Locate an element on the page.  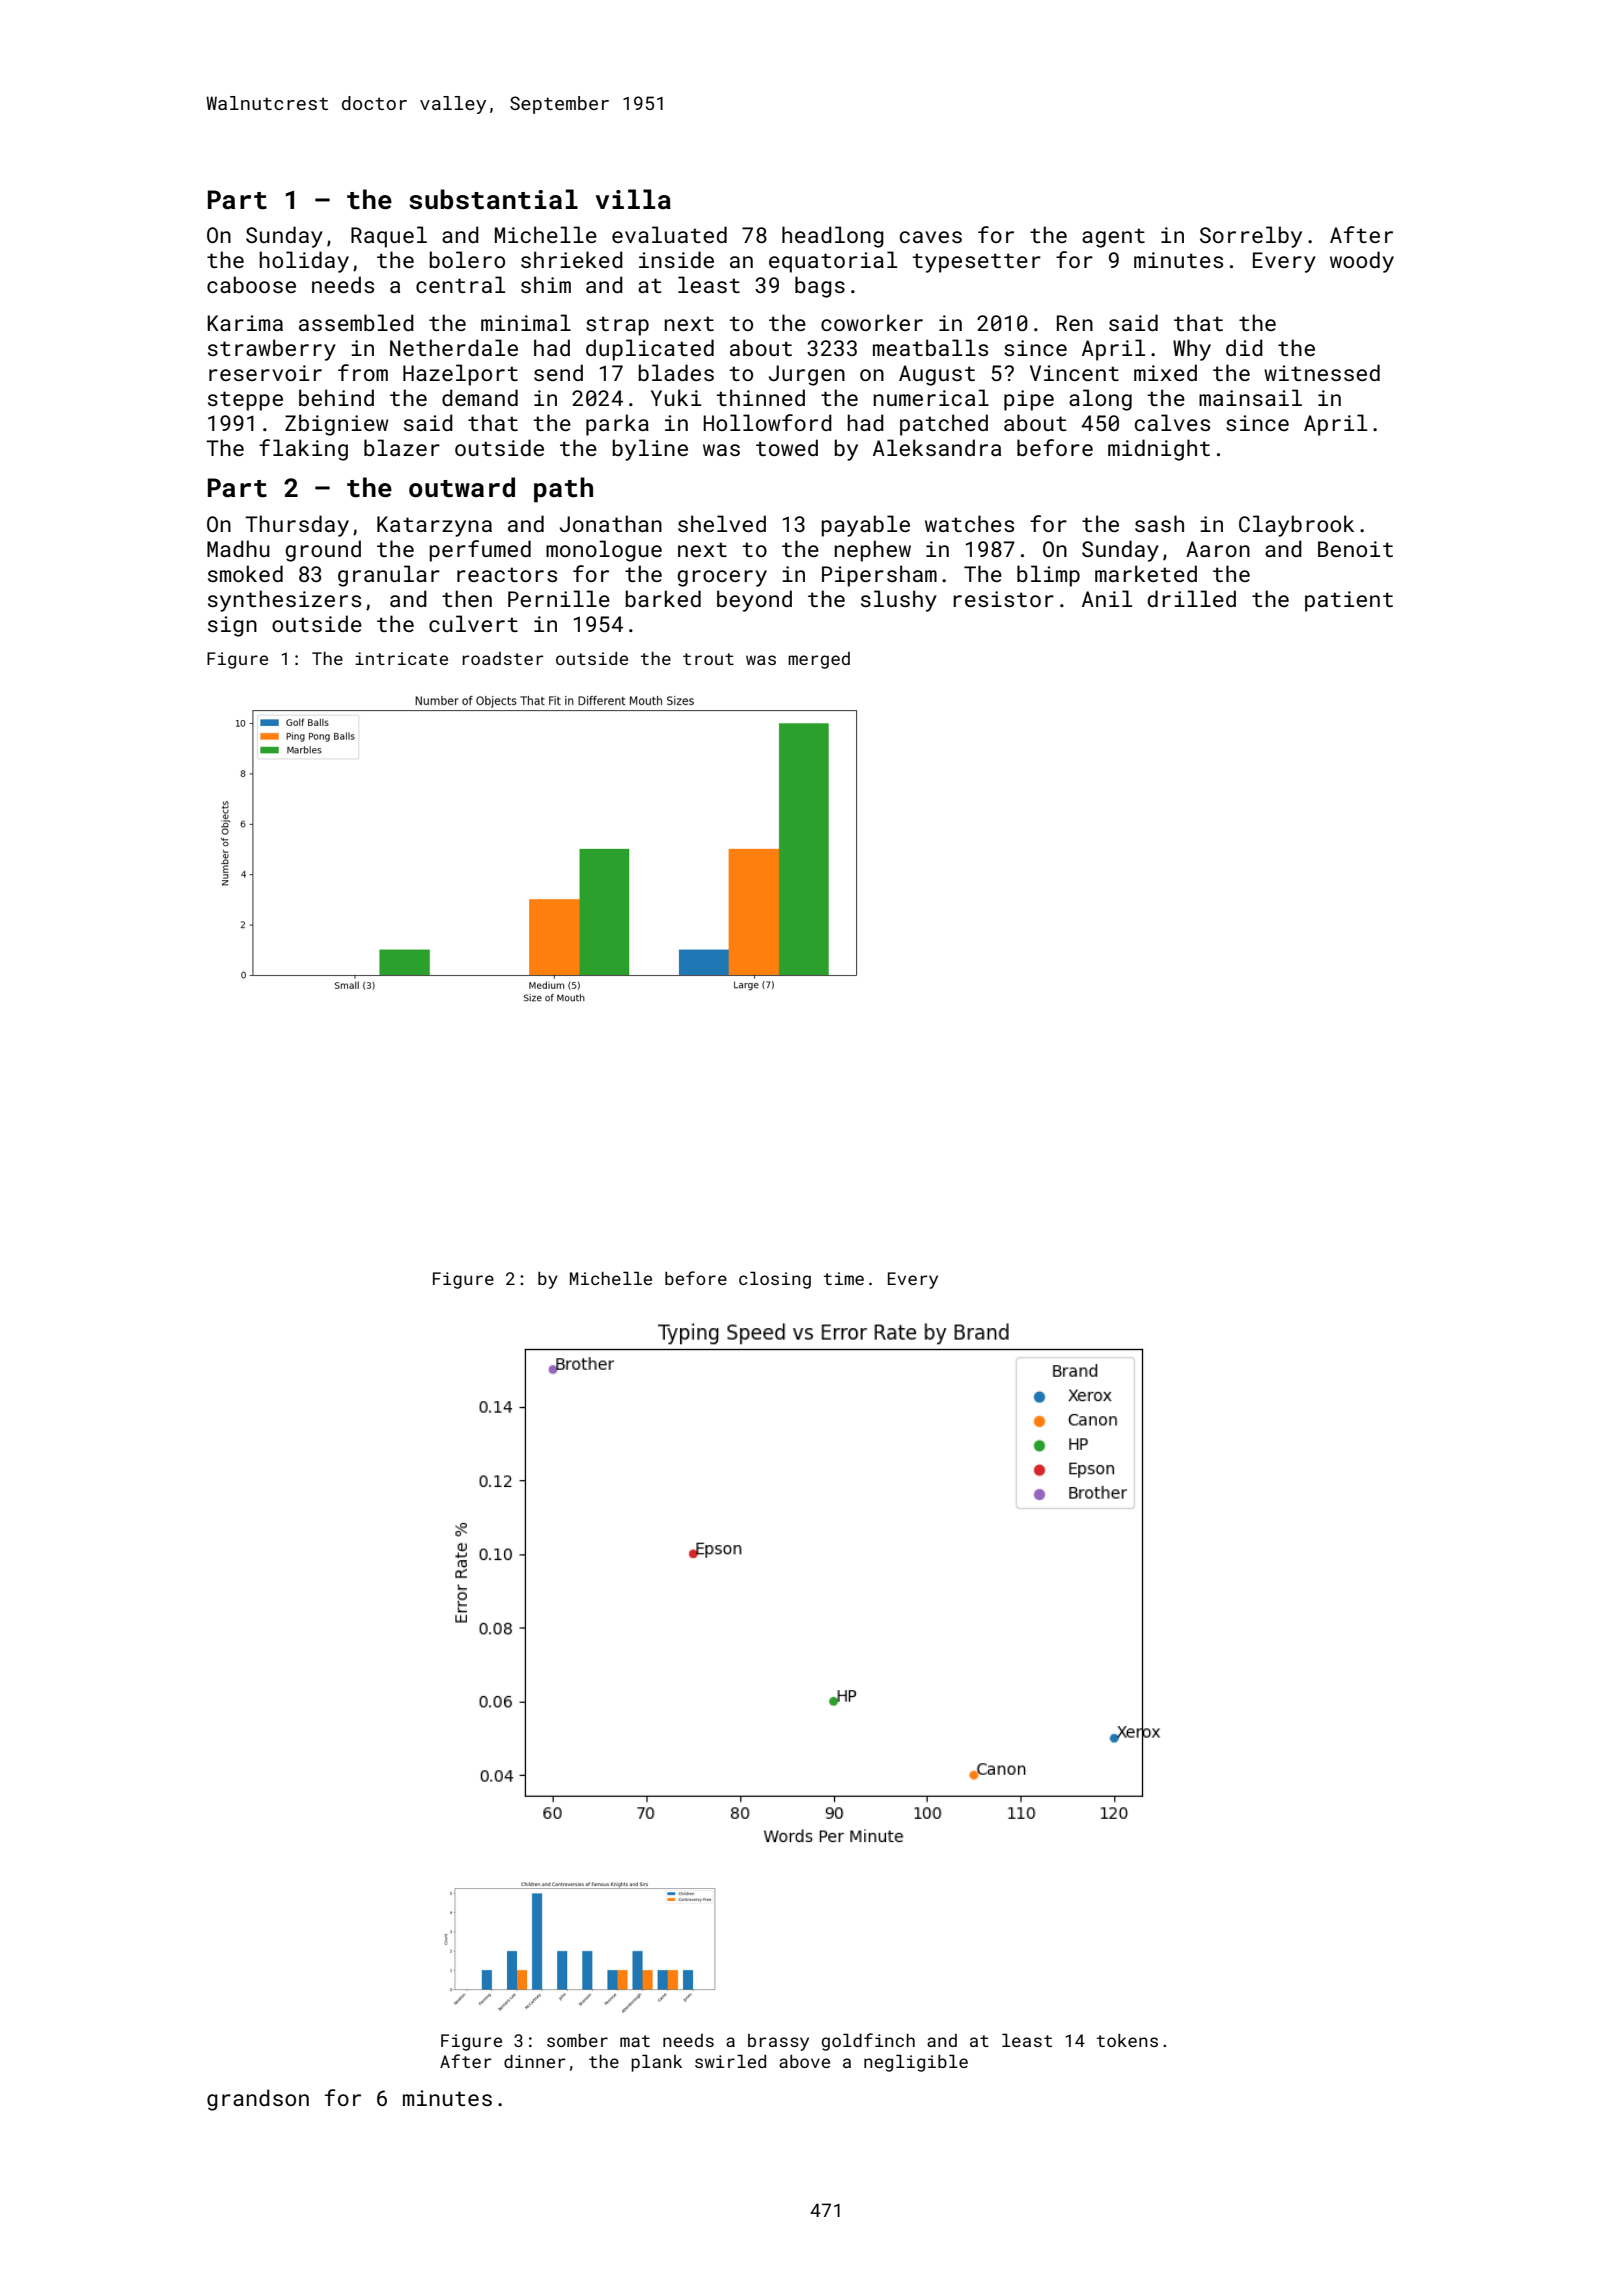
tokens is located at coordinates (1127, 2040).
